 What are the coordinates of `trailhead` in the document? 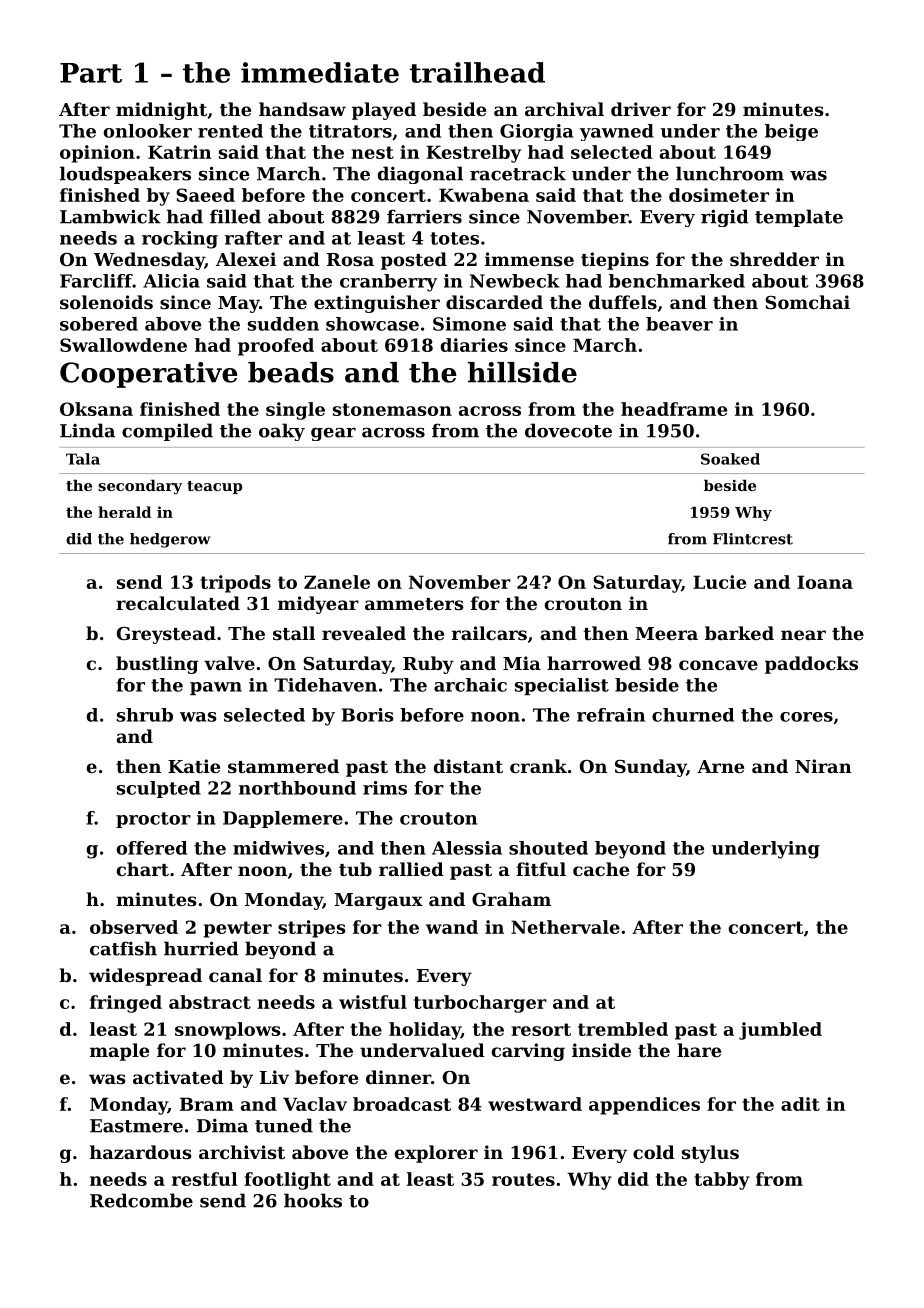 It's located at (477, 72).
